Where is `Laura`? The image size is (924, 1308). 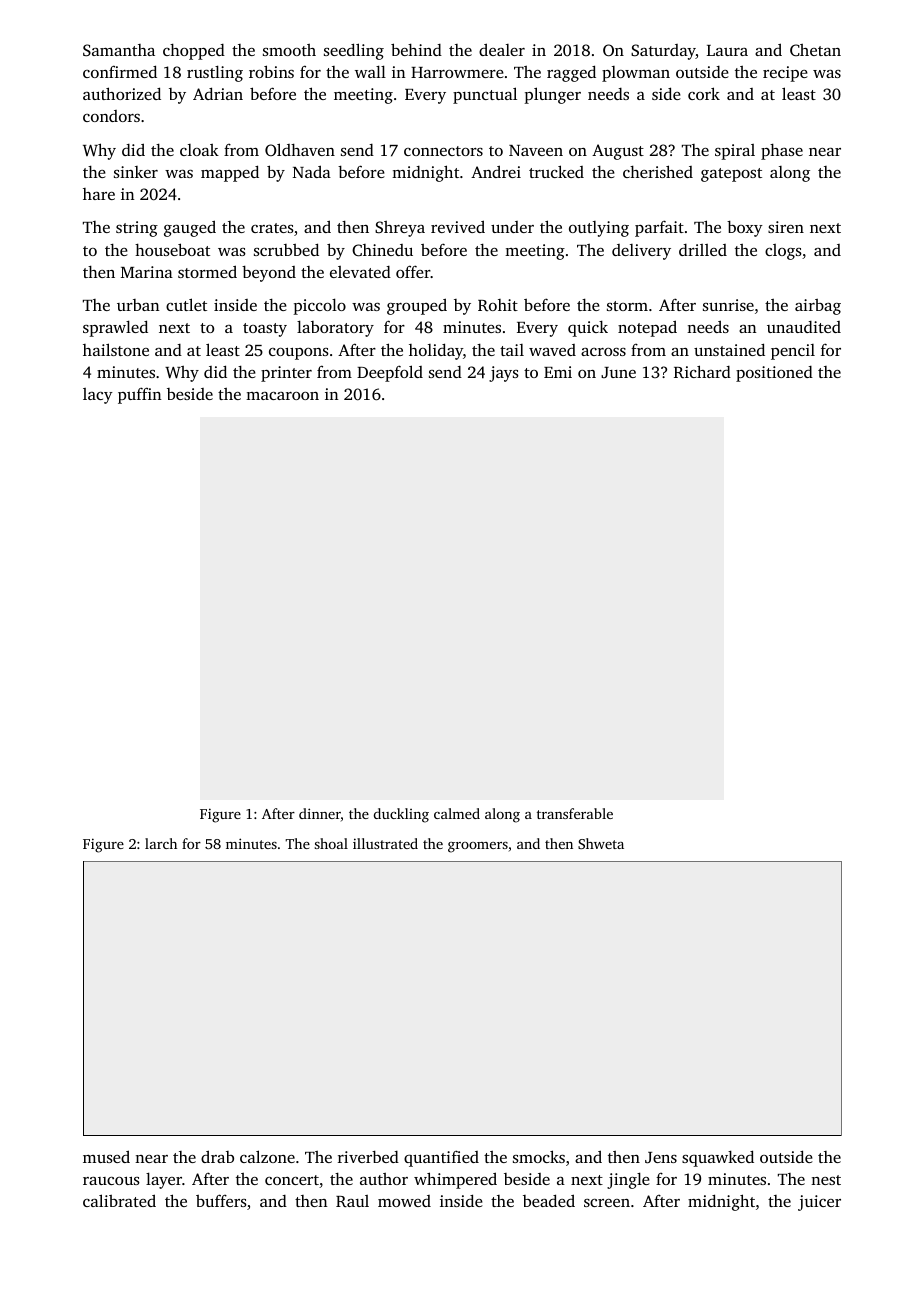 Laura is located at coordinates (727, 50).
